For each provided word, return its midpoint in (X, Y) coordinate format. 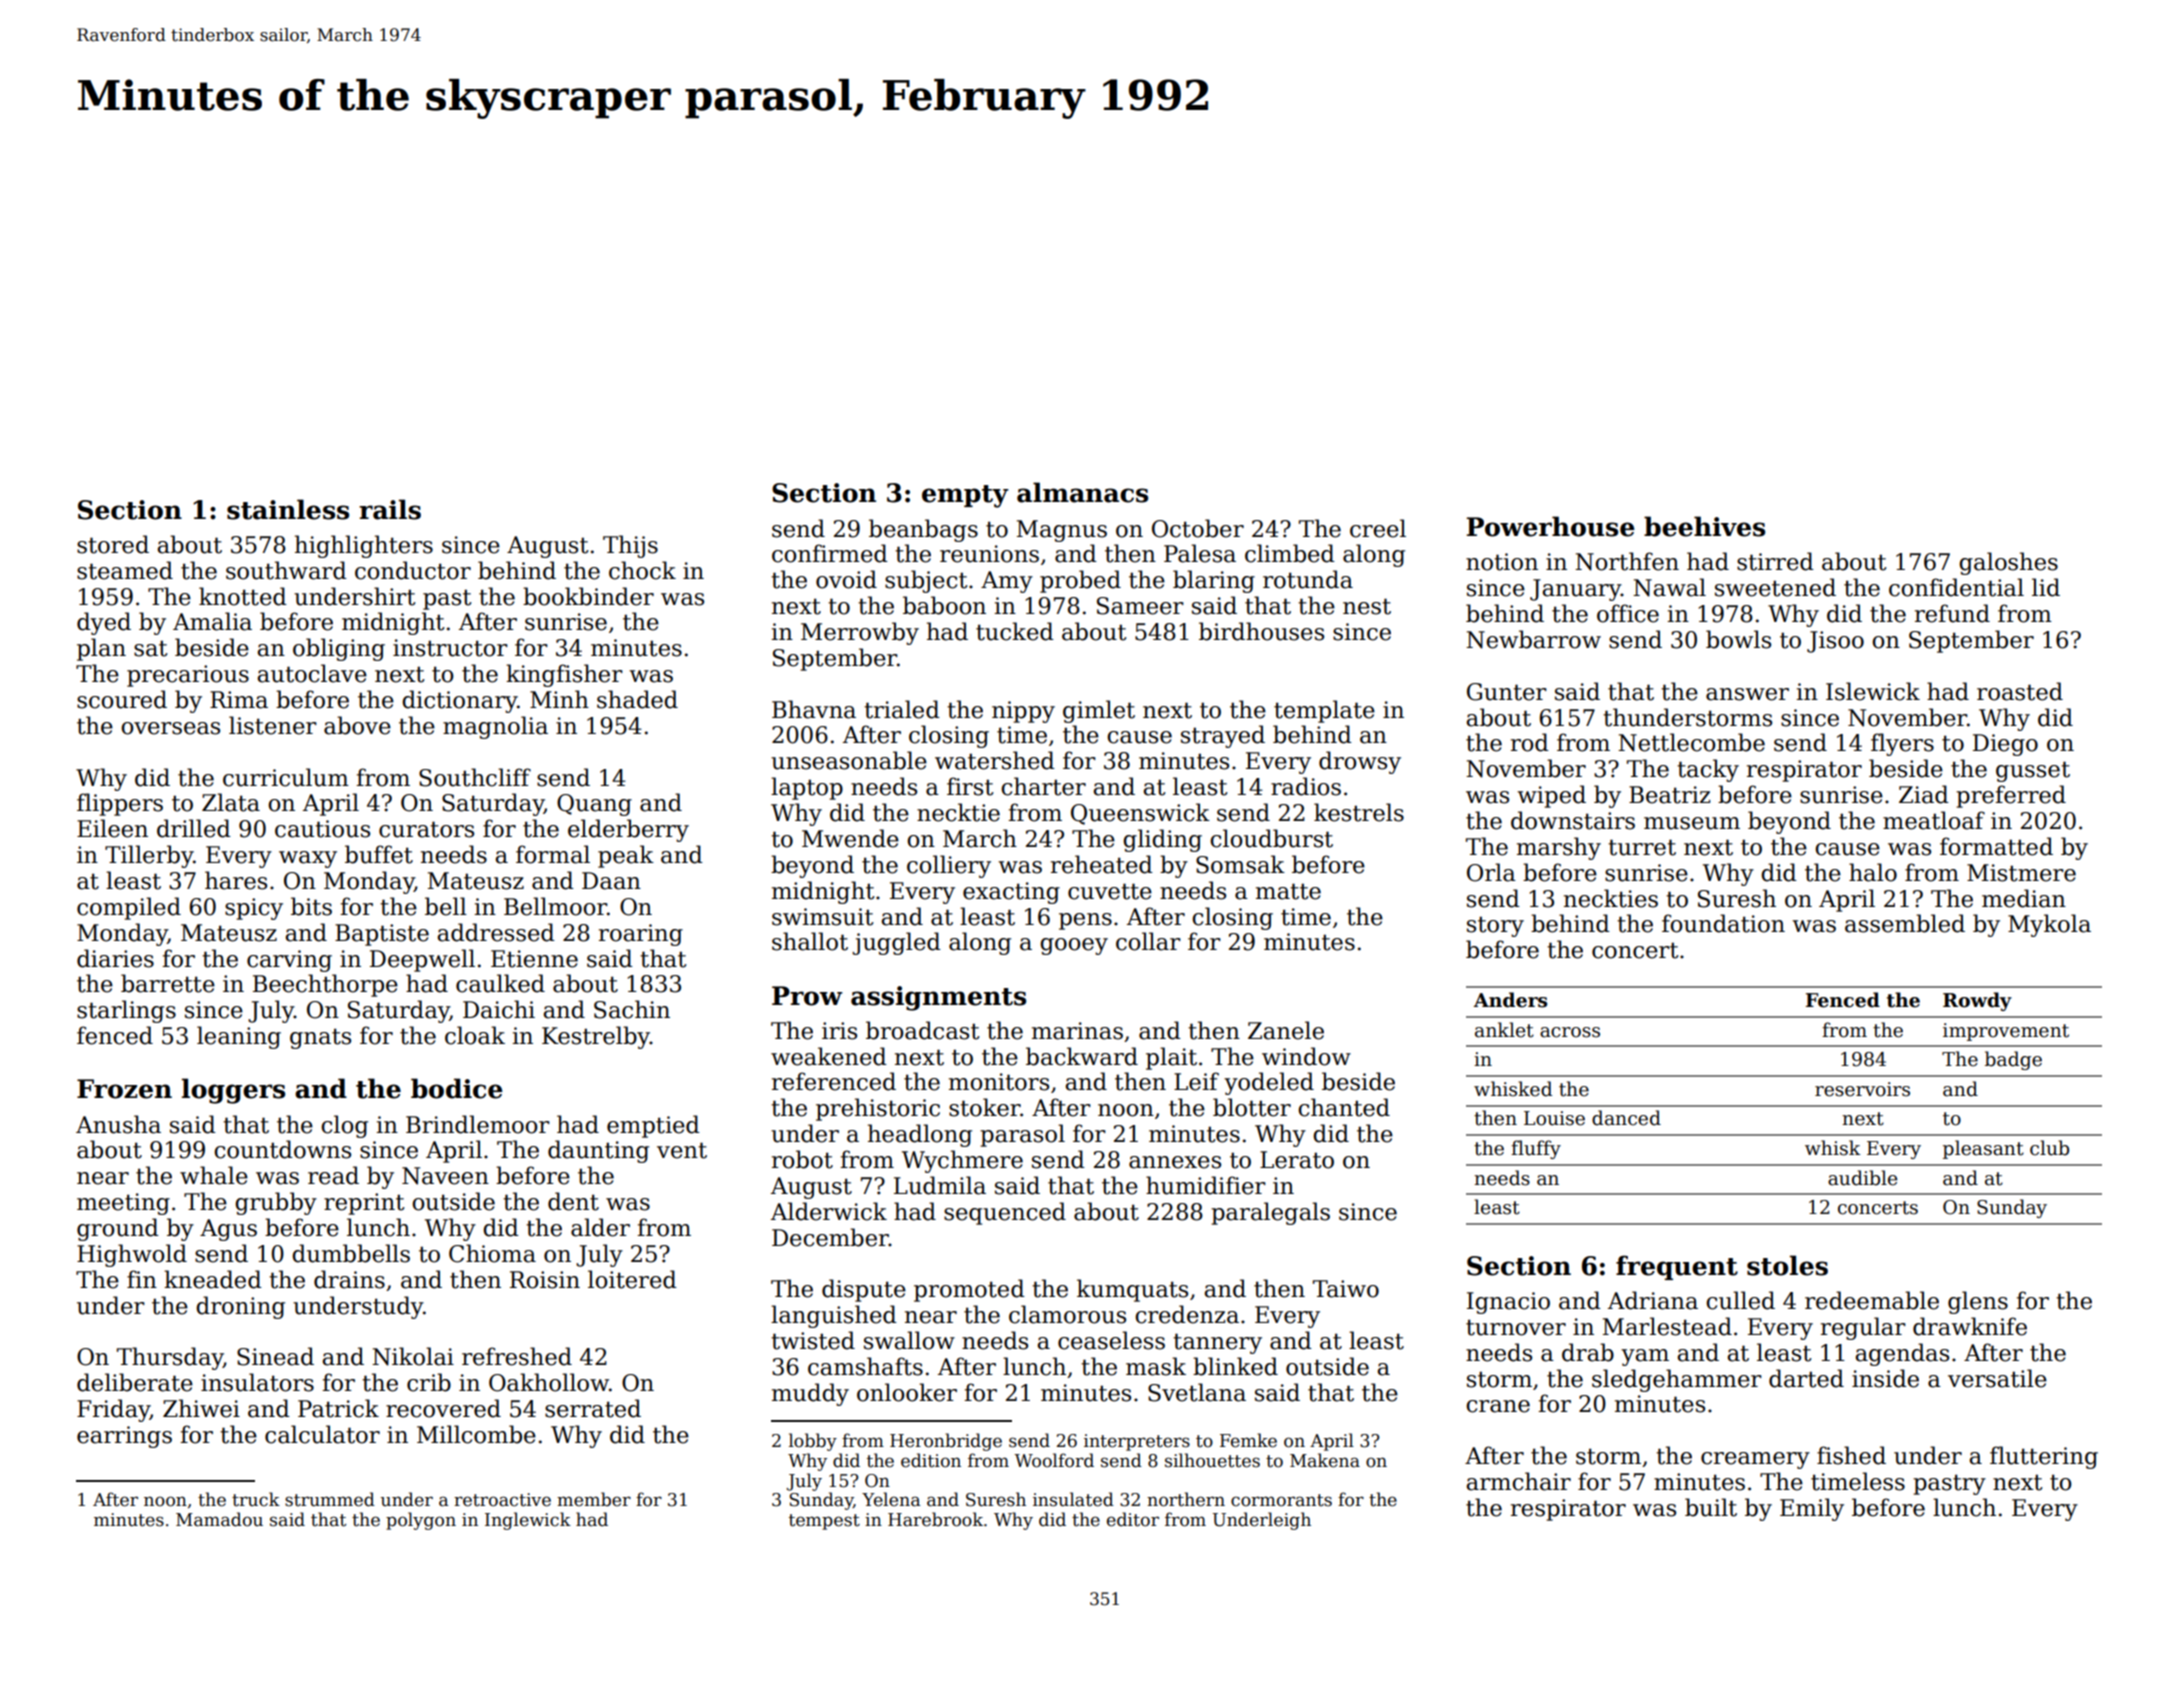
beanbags (923, 530)
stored (113, 544)
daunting (598, 1151)
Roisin (545, 1280)
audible (1862, 1178)
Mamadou (219, 1519)
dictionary (460, 701)
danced (1626, 1118)
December (830, 1237)
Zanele (1286, 1030)
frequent (1677, 1267)
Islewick (1873, 691)
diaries (115, 958)
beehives (1704, 526)
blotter (1252, 1107)
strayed (1223, 736)
